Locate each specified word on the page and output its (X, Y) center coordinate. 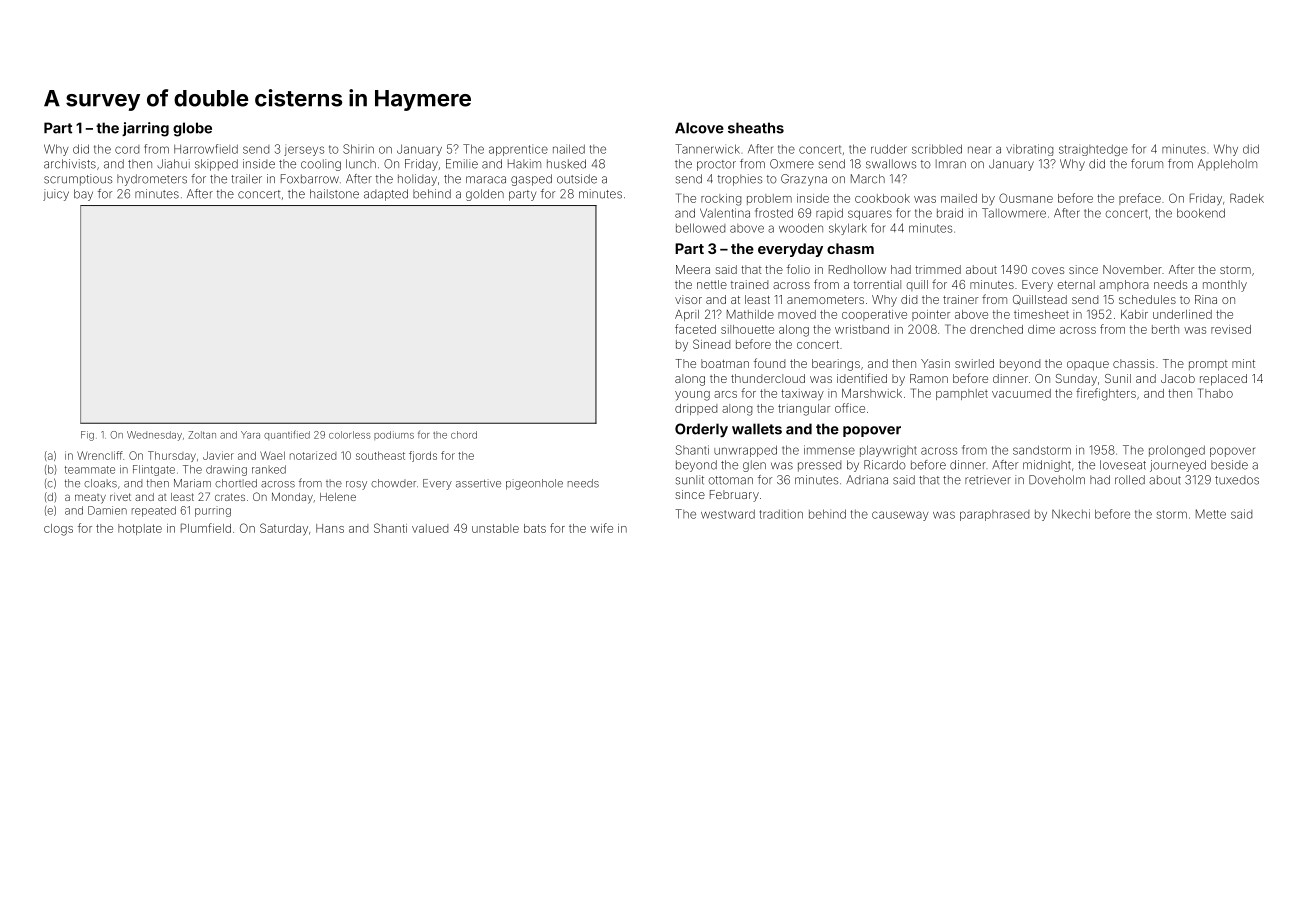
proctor (716, 165)
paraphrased (994, 515)
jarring (145, 129)
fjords (423, 456)
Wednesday (154, 436)
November (1132, 269)
